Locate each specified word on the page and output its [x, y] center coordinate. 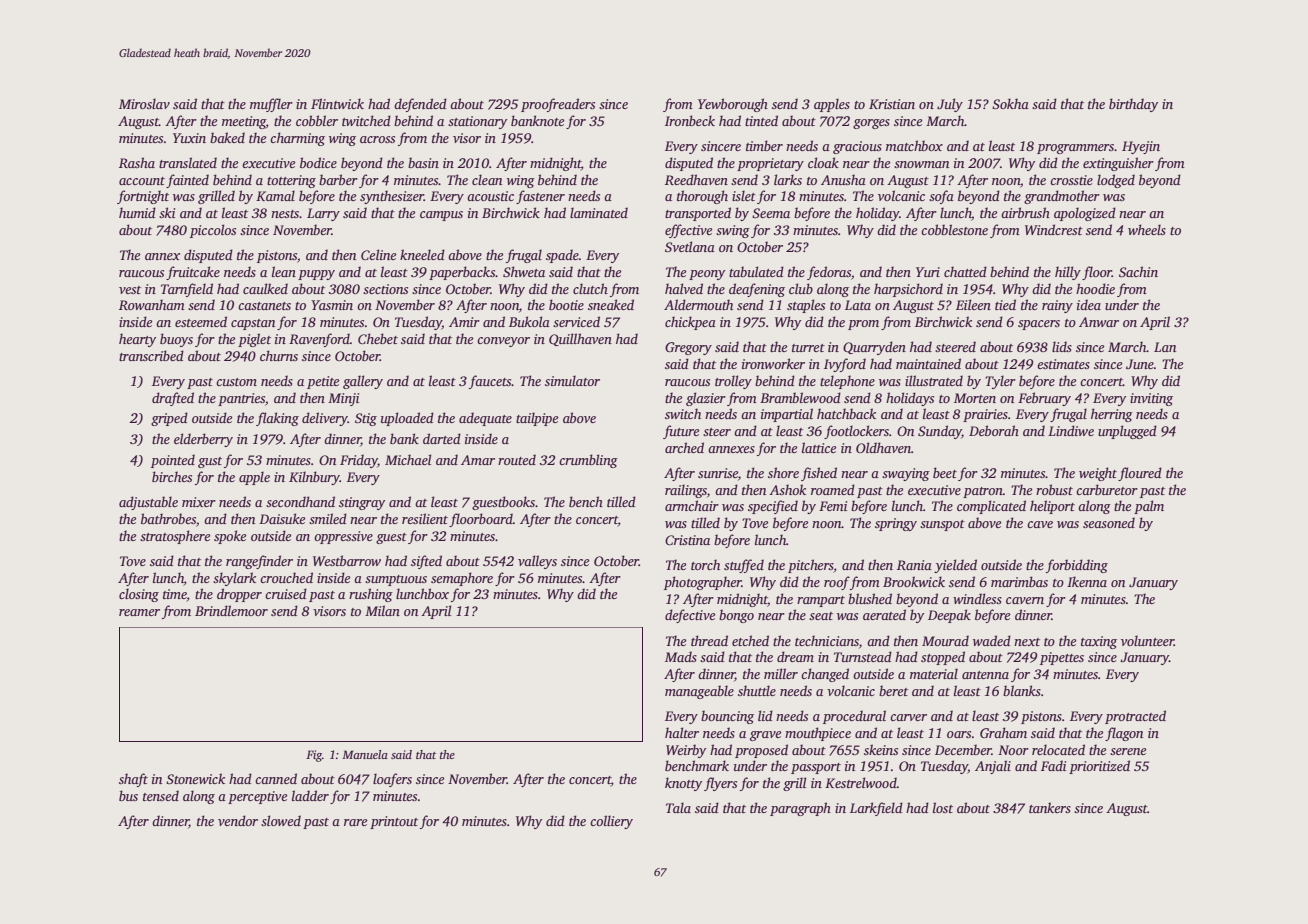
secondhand [300, 501]
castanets [264, 306]
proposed [761, 751]
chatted [965, 271]
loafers [392, 780]
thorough [702, 197]
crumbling [588, 461]
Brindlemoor [231, 610]
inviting [1151, 399]
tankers [1050, 807]
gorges [871, 124]
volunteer [1147, 640]
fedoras [829, 273]
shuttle [757, 690]
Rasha [137, 162]
